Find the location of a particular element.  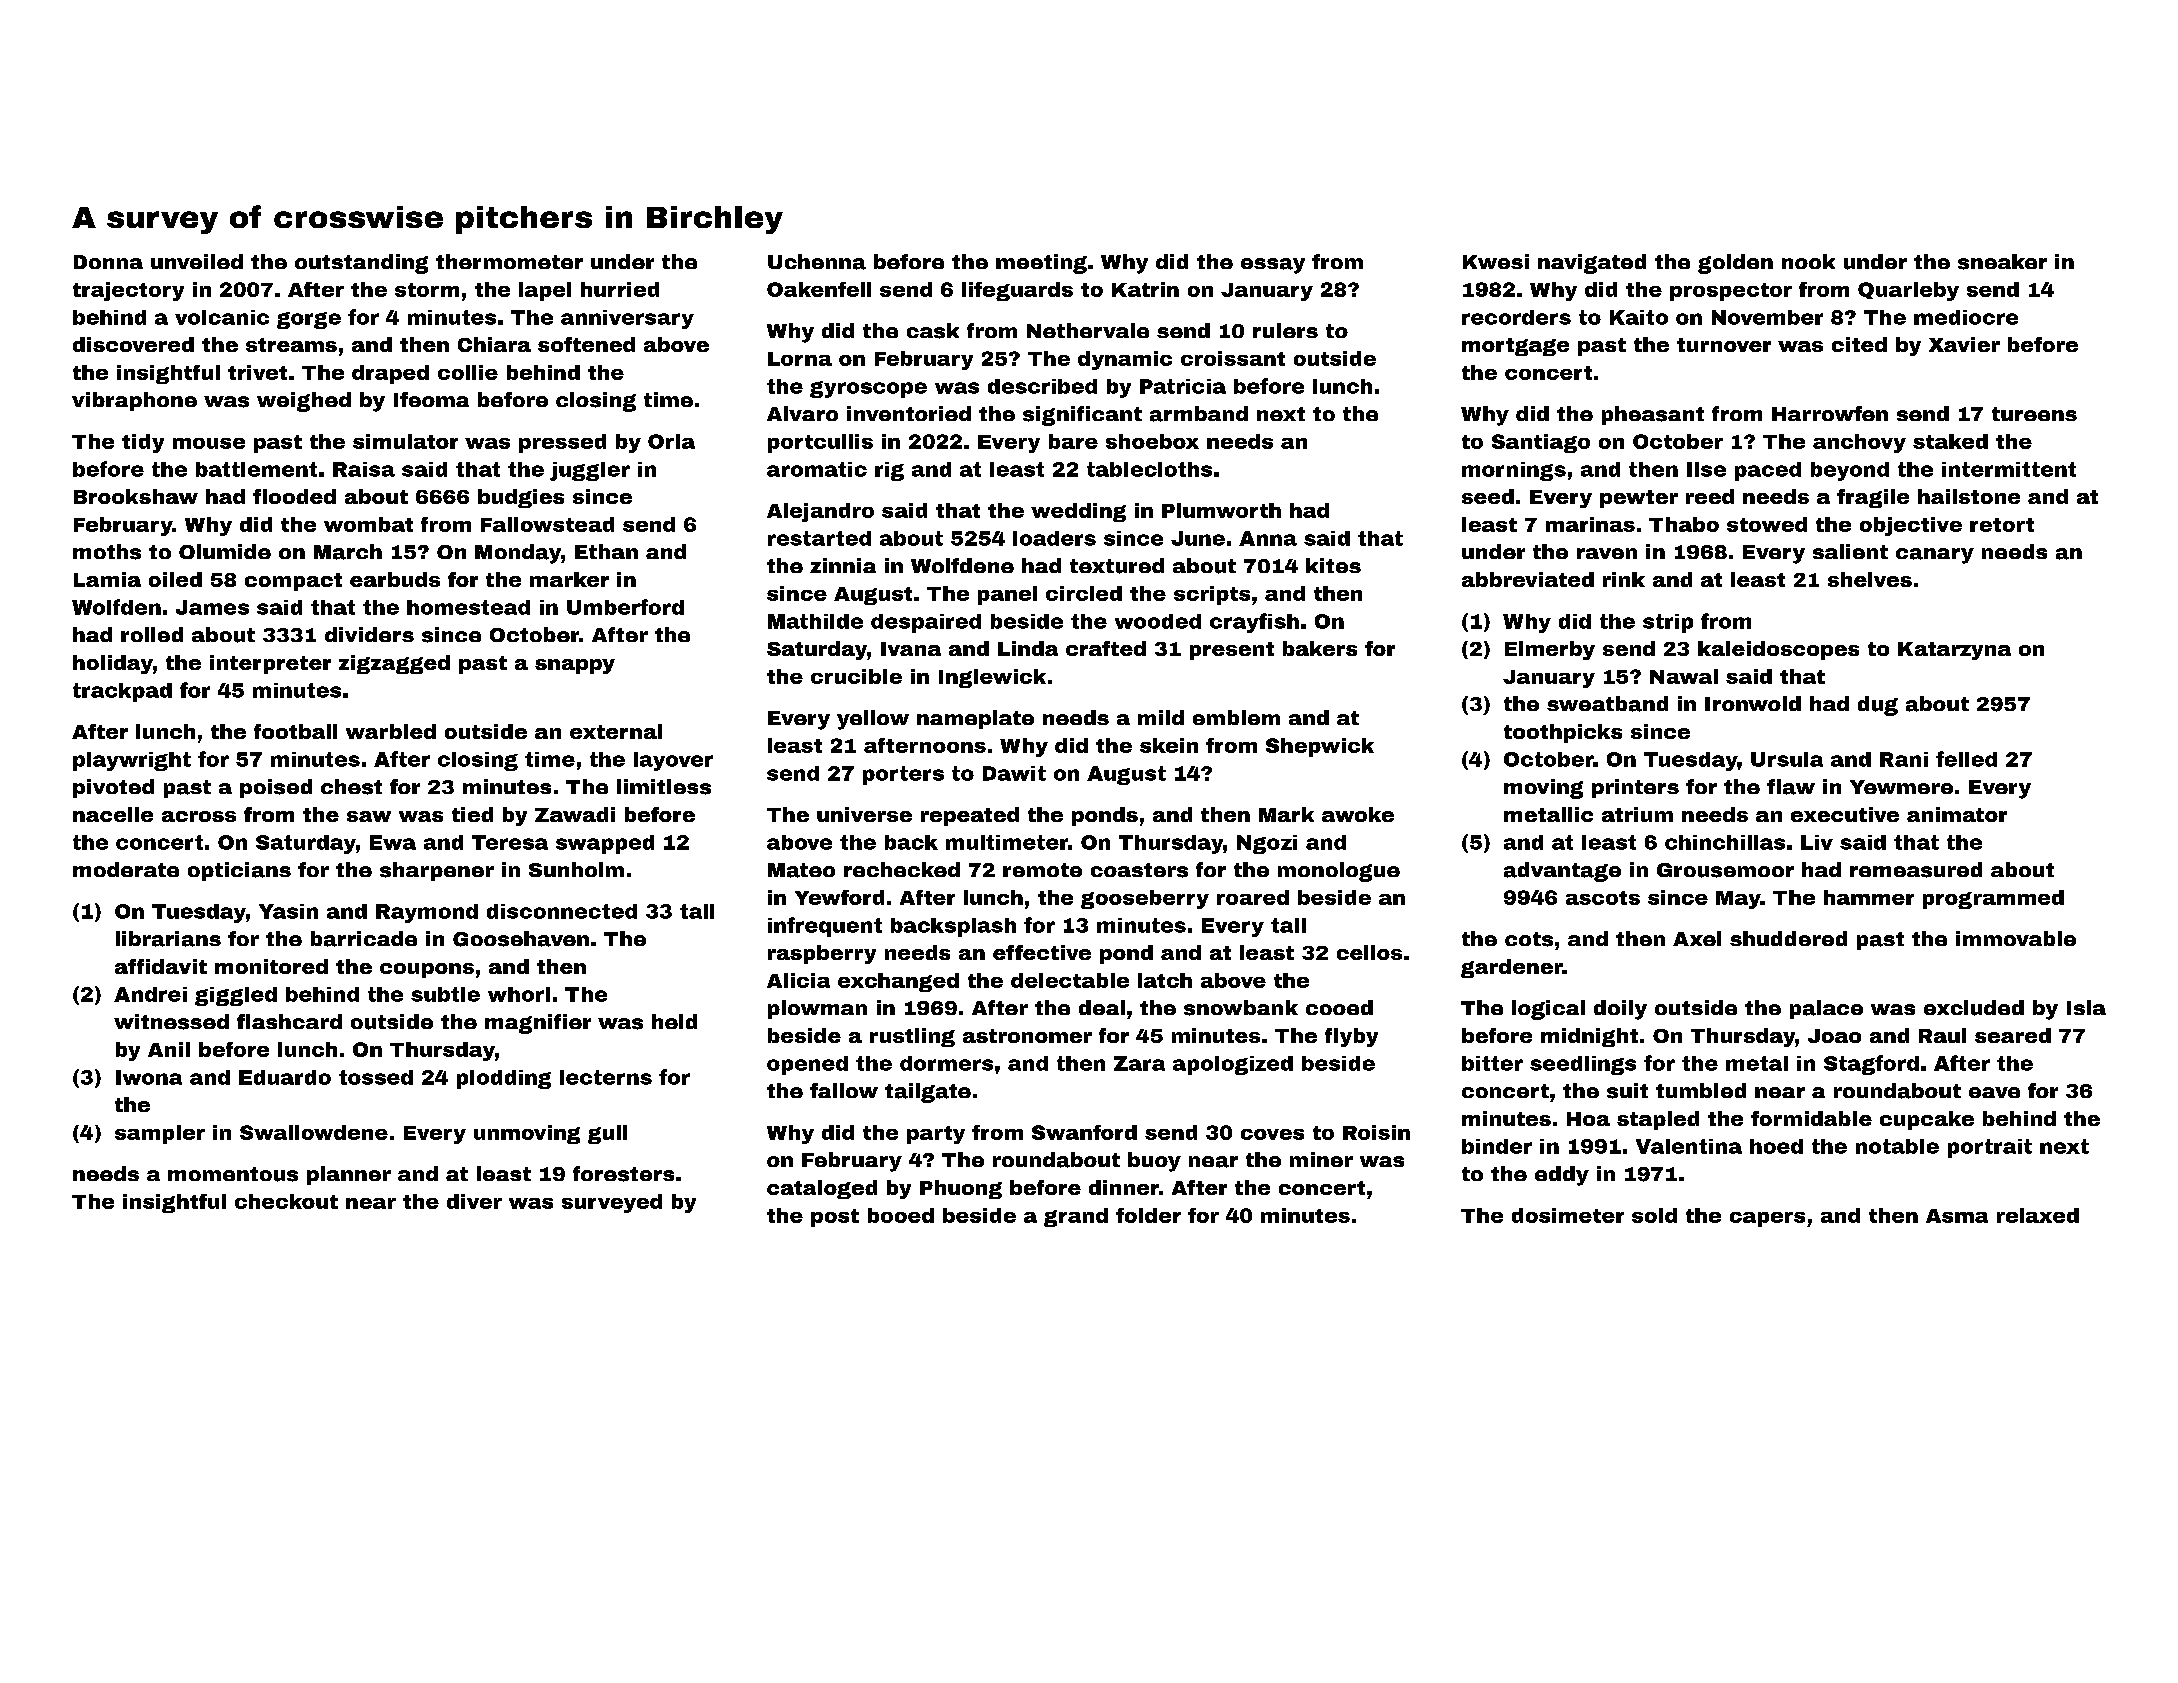

gardener is located at coordinates (1512, 968).
